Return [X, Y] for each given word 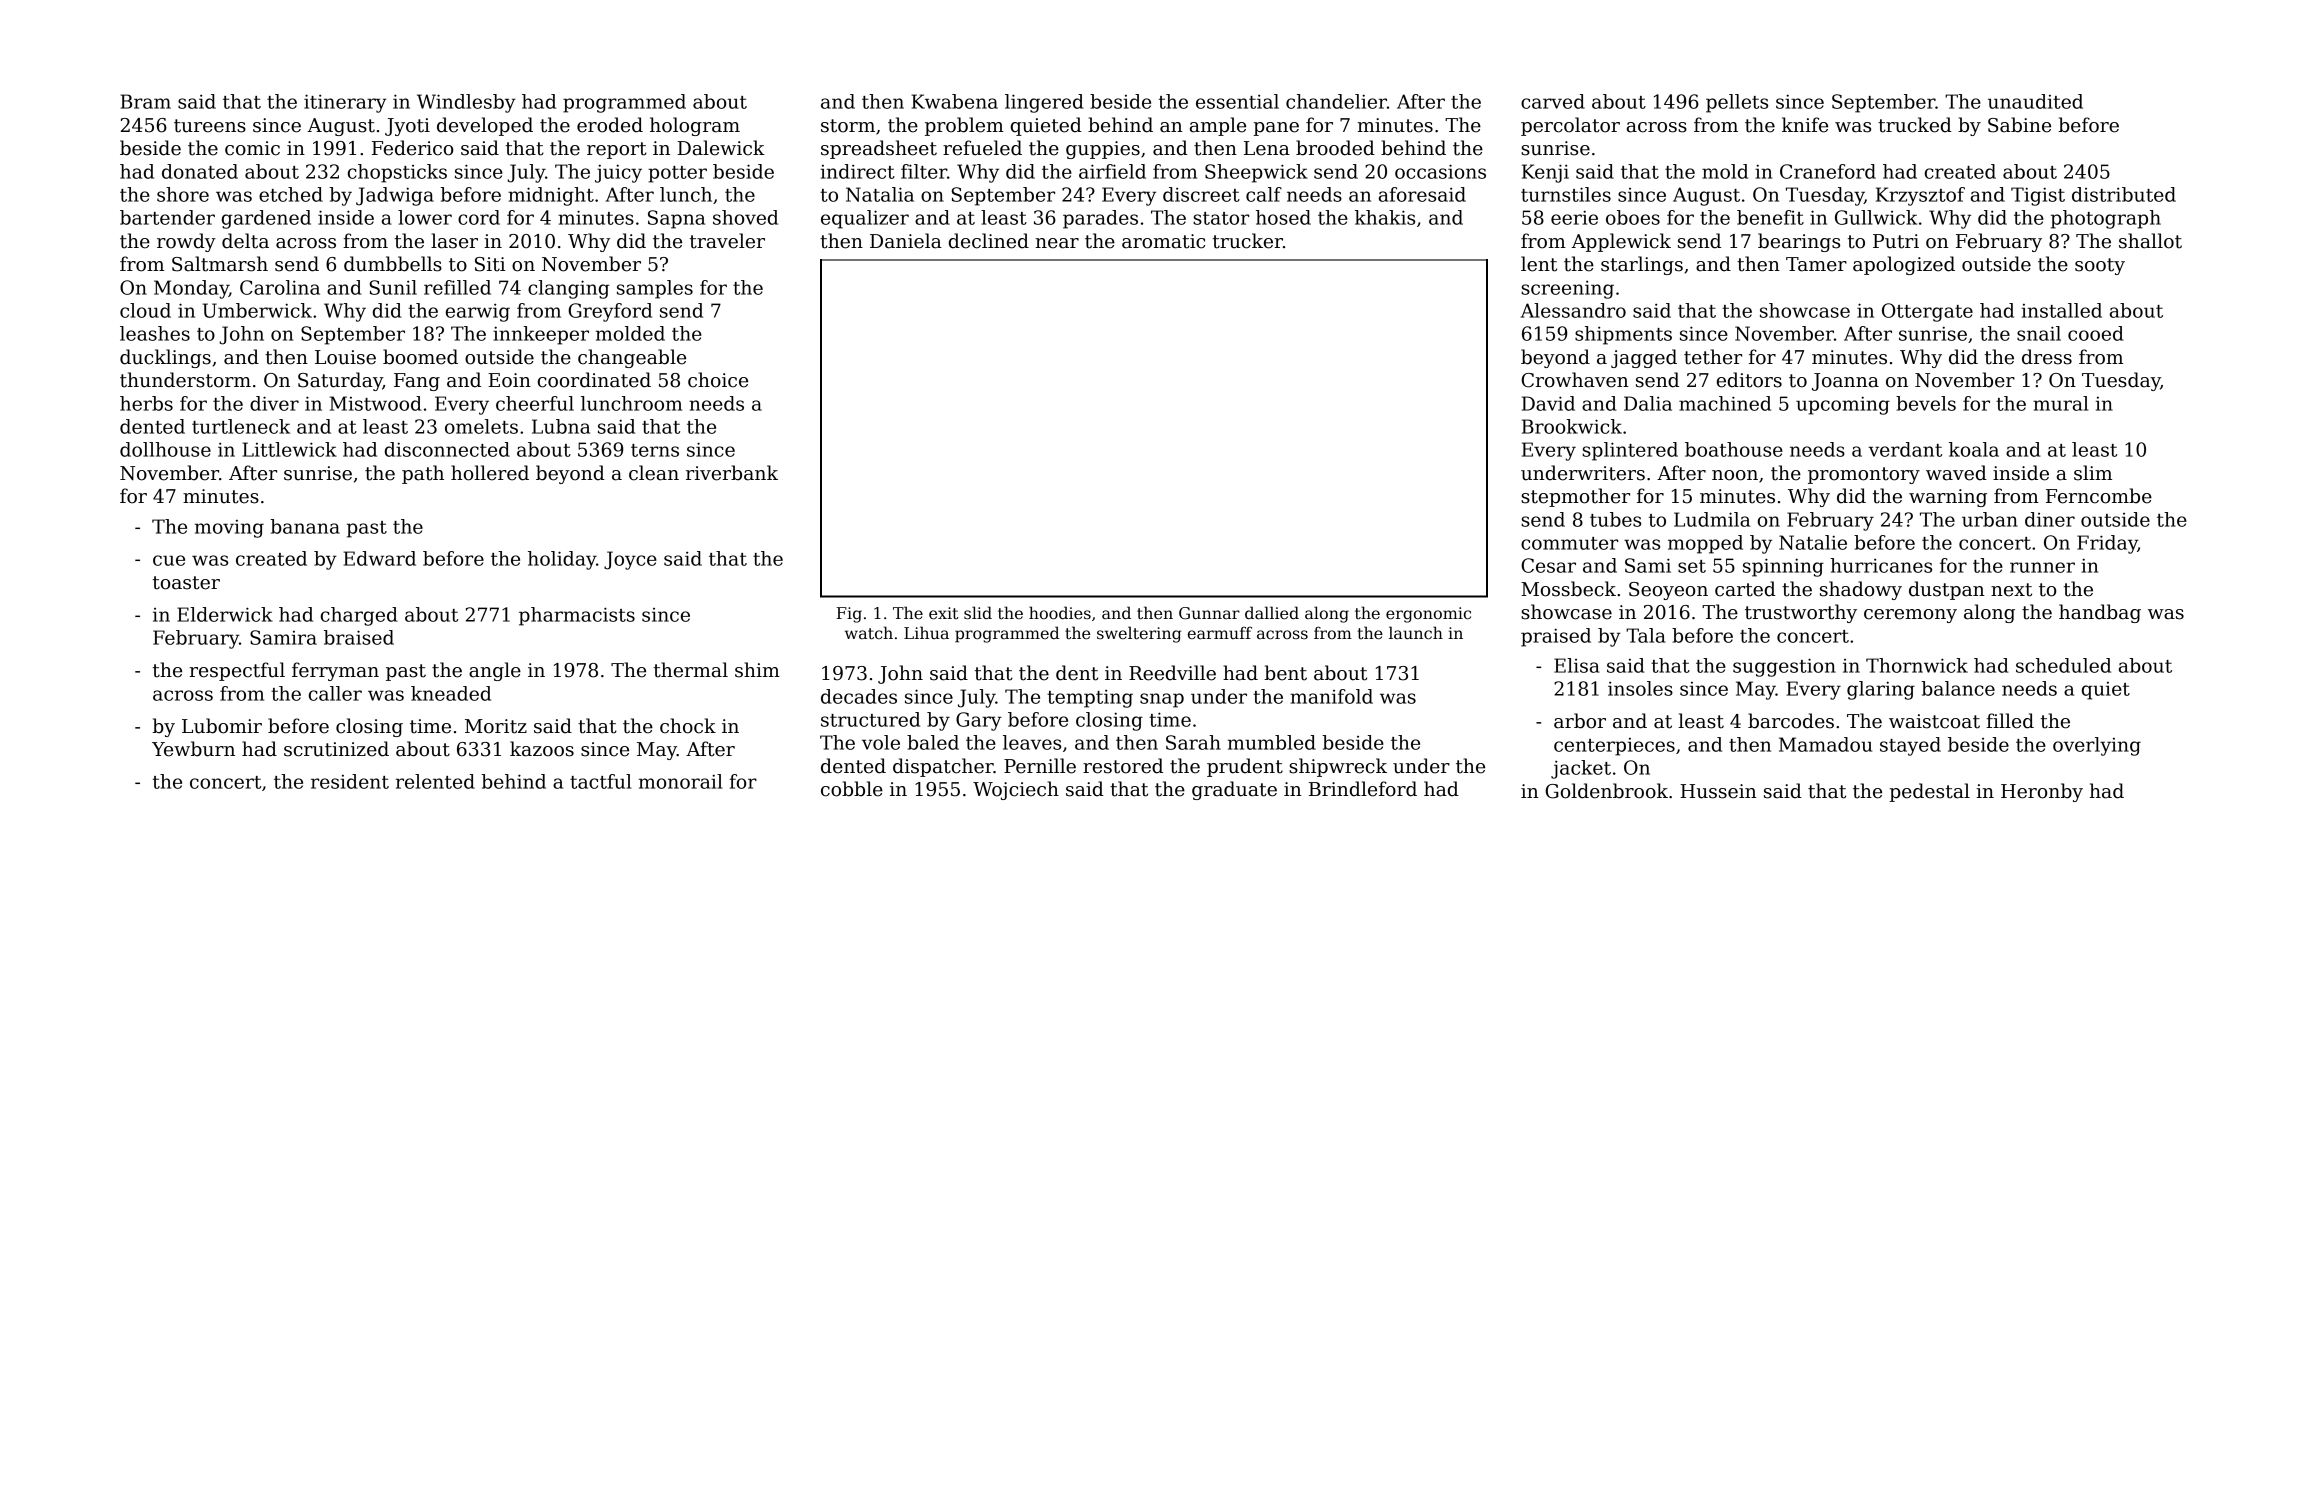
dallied [1272, 613]
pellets [1737, 103]
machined [1725, 403]
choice [718, 380]
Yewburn [193, 749]
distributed [2124, 194]
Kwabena [954, 101]
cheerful [535, 403]
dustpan [1947, 590]
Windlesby [466, 103]
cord [479, 217]
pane [1276, 129]
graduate [1234, 790]
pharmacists [577, 616]
